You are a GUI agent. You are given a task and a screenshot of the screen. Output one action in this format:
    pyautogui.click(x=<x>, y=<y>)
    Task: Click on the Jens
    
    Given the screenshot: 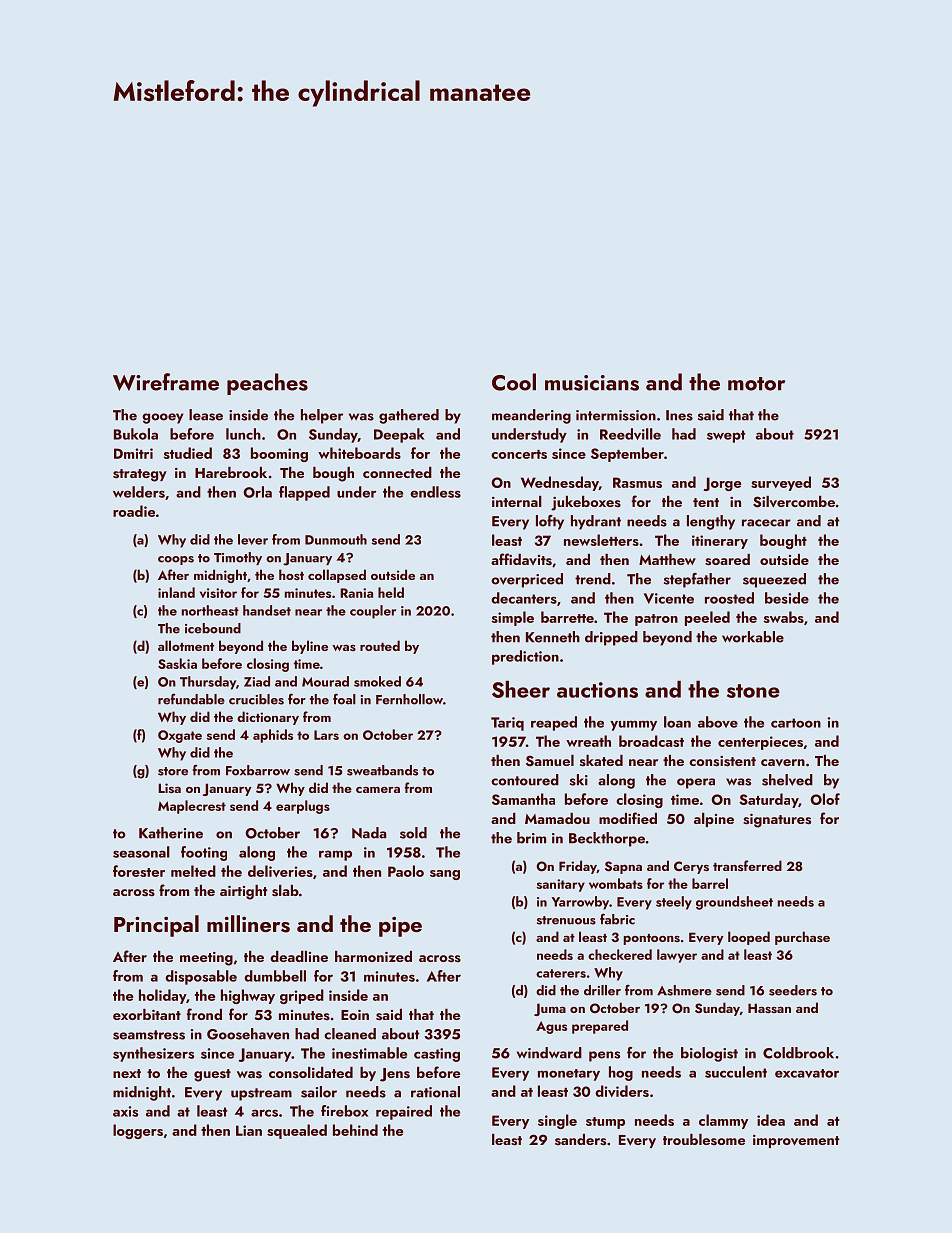 What is the action you would take?
    pyautogui.click(x=395, y=1075)
